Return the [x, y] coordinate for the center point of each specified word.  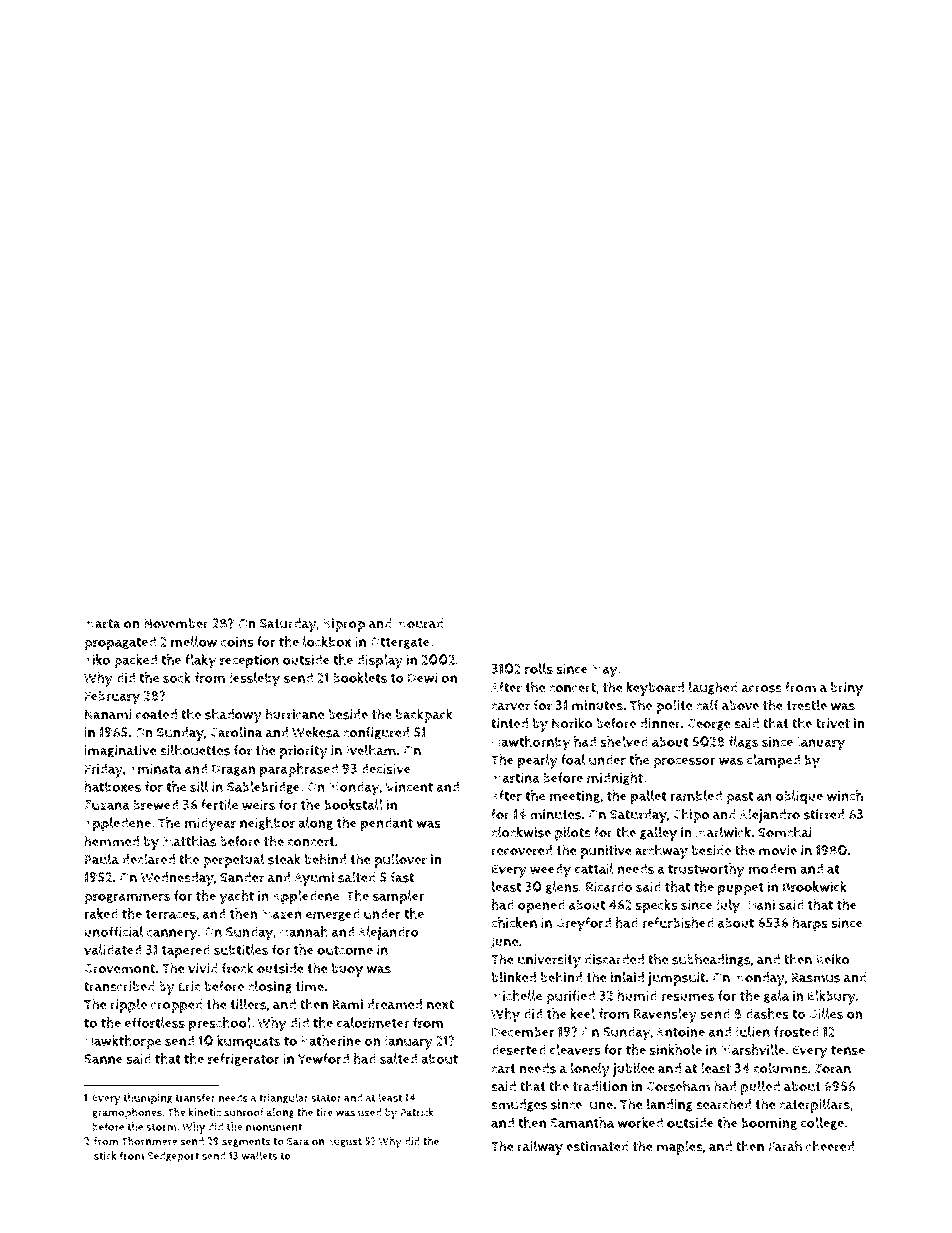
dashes [767, 1013]
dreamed [394, 1004]
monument [274, 1127]
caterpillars [814, 1106]
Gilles [826, 1013]
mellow [194, 641]
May [605, 671]
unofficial [113, 931]
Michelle [516, 995]
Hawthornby [531, 743]
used [369, 1112]
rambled [696, 795]
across [761, 689]
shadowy [233, 715]
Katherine [331, 1040]
